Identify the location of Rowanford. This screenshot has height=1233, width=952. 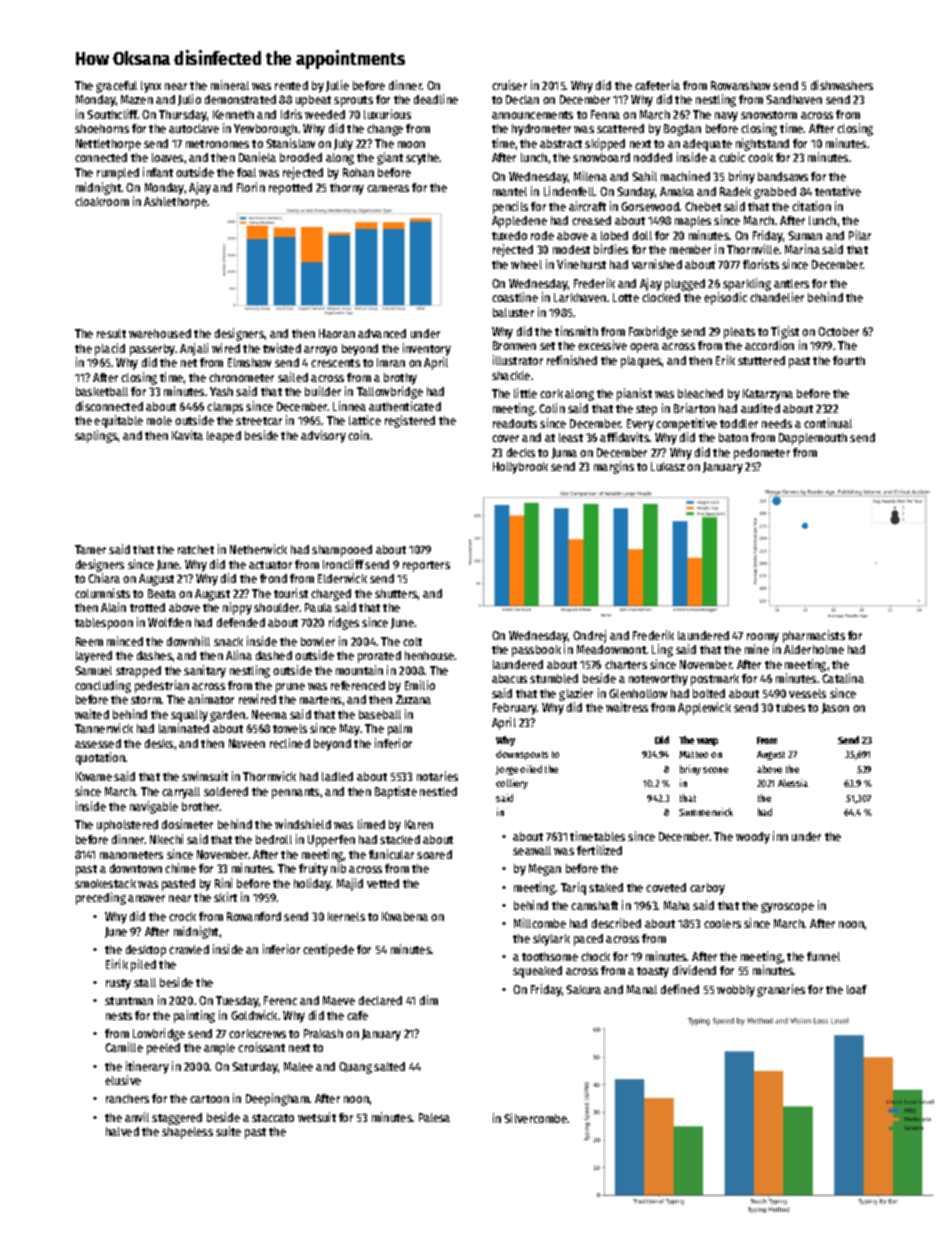
(254, 916).
